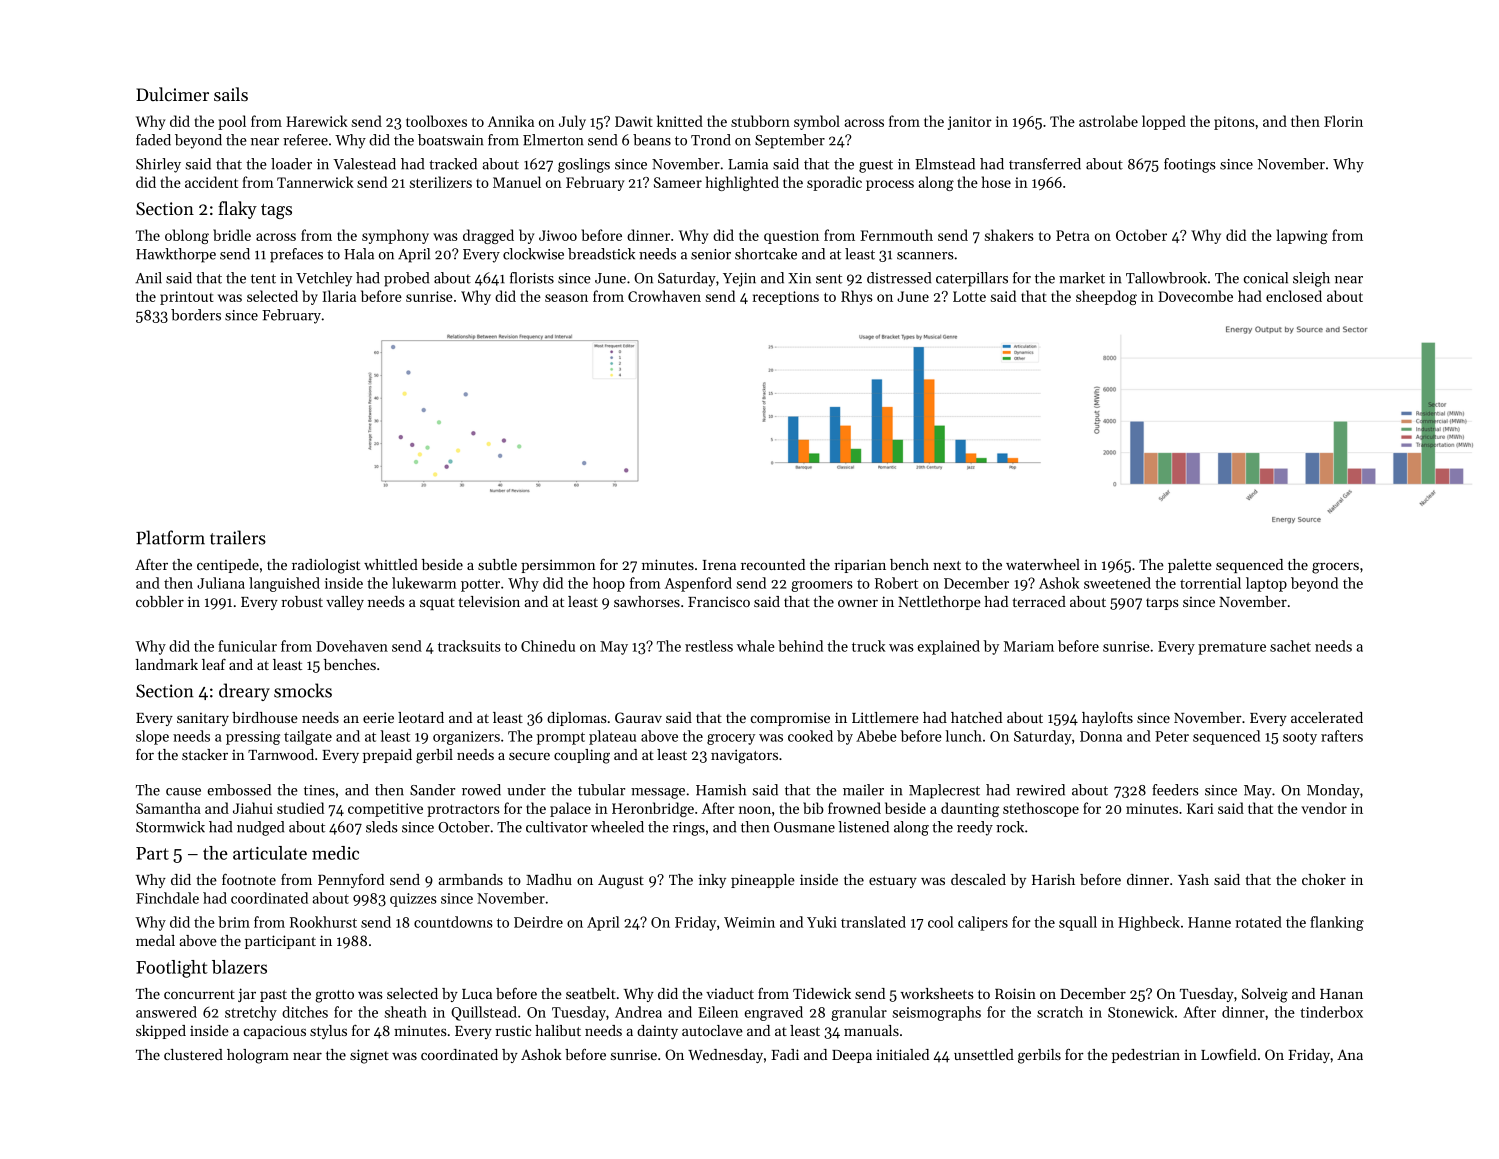 Image resolution: width=1499 pixels, height=1159 pixels. I want to click on Harewick, so click(317, 121).
